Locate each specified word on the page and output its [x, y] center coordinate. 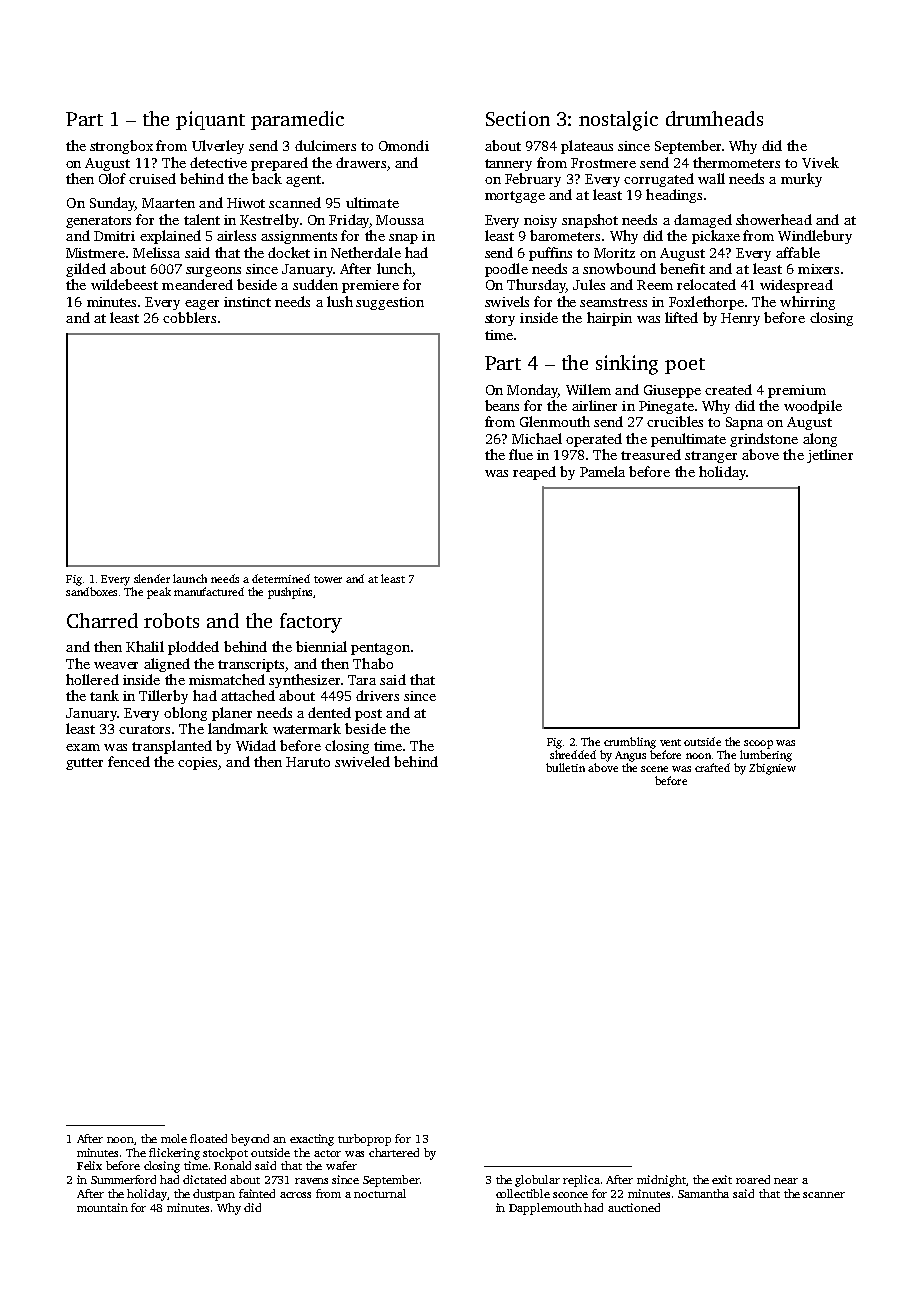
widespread [796, 286]
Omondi [404, 145]
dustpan [214, 1195]
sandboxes [91, 591]
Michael [537, 438]
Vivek [820, 162]
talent [202, 219]
